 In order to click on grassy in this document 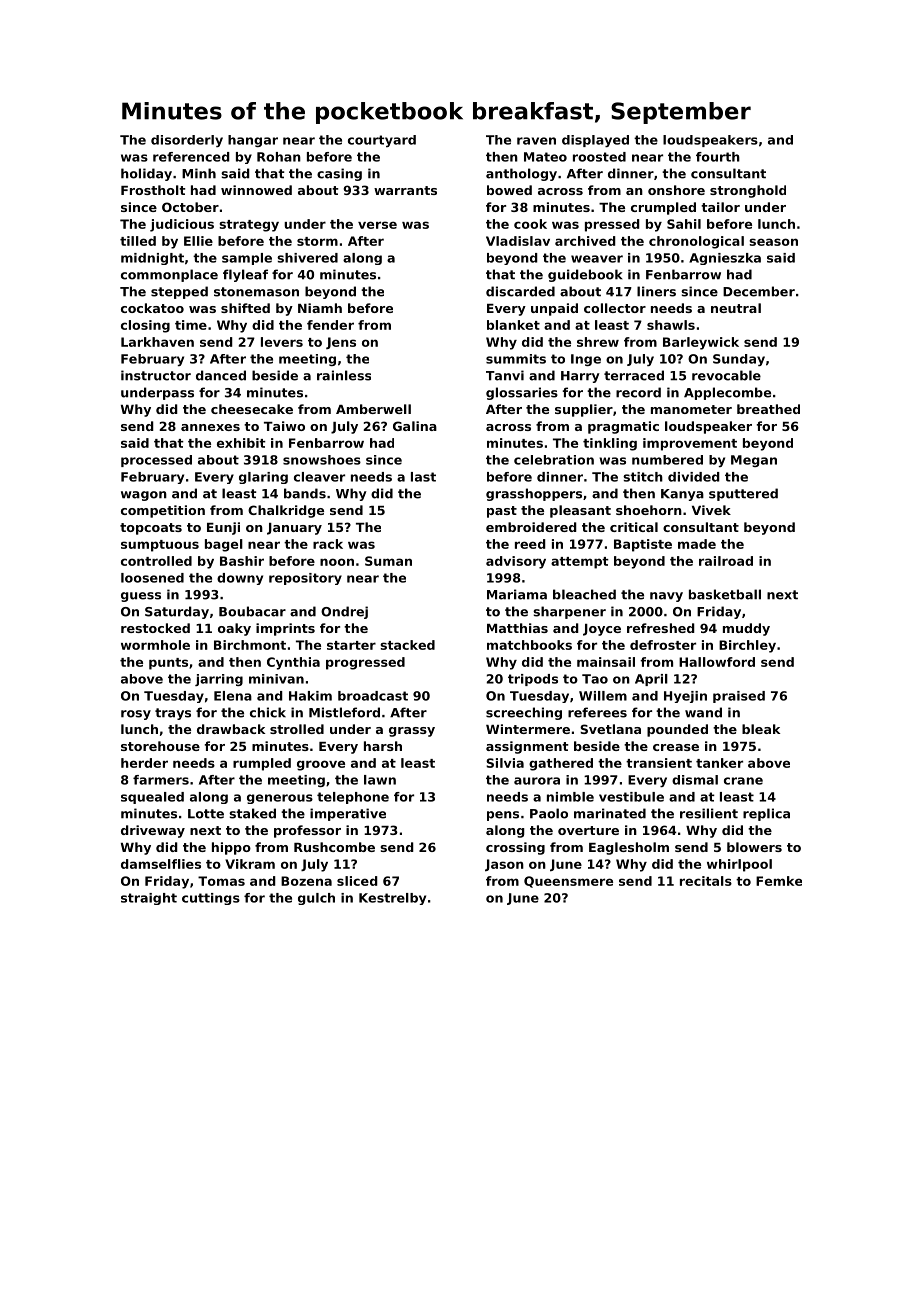, I will do `click(412, 732)`.
